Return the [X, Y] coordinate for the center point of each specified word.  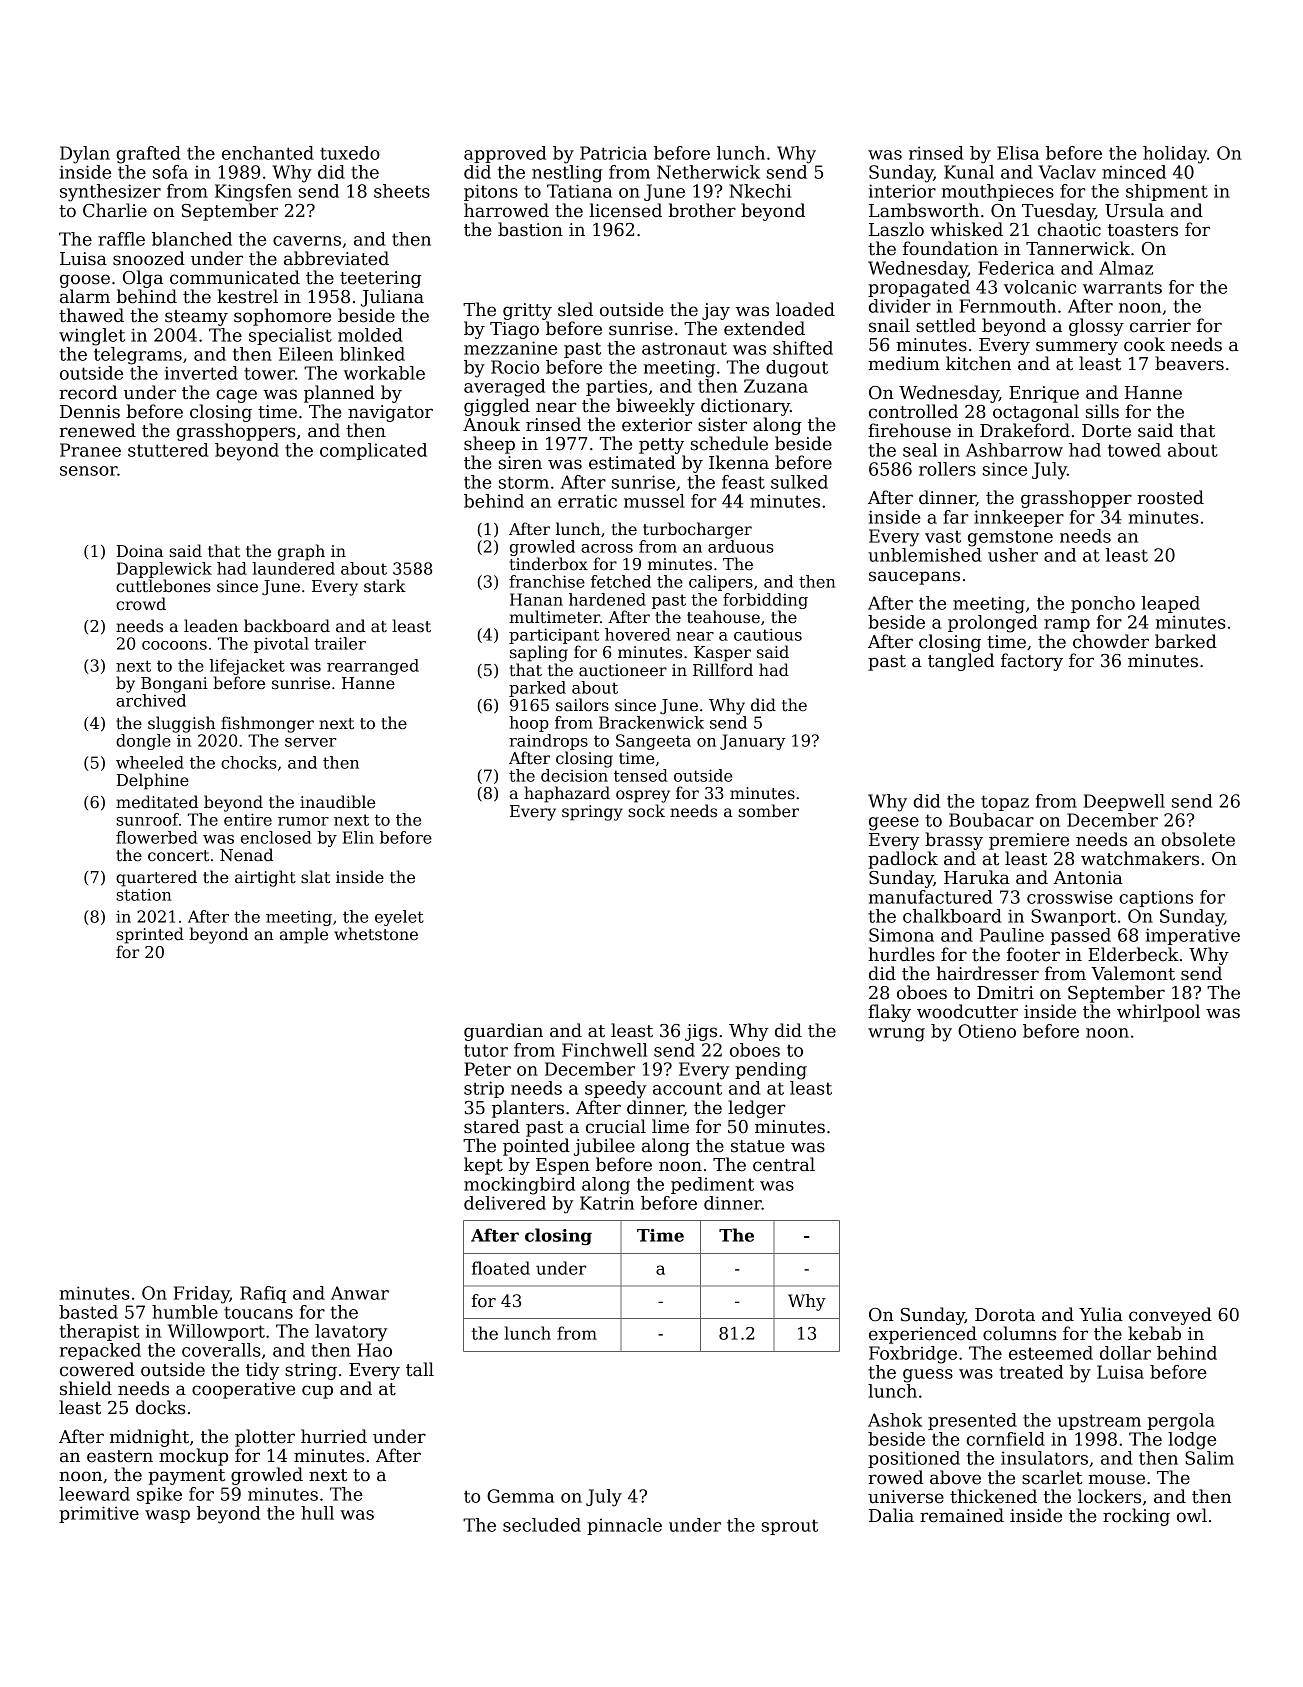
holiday [1175, 155]
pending [771, 1071]
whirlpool [1158, 1013]
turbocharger [697, 530]
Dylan [85, 155]
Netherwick [708, 172]
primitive [99, 1514]
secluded [542, 1525]
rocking [1136, 1517]
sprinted [150, 935]
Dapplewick [164, 570]
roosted [1170, 497]
